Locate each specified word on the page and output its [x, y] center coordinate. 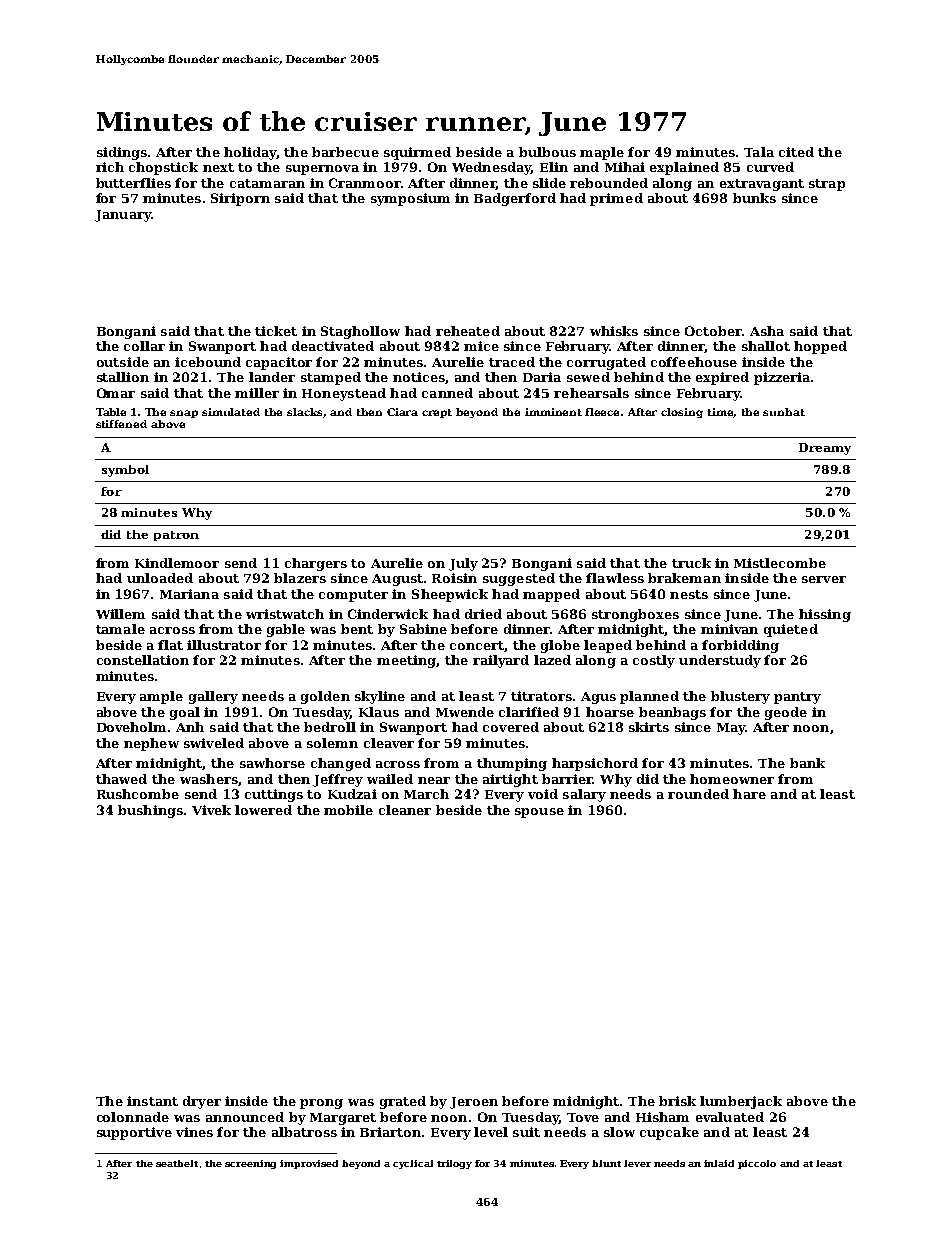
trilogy [454, 1164]
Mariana [189, 594]
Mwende [465, 712]
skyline [380, 697]
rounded [698, 794]
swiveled [214, 743]
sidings [122, 153]
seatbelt [177, 1163]
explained [684, 168]
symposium [410, 199]
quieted [791, 630]
